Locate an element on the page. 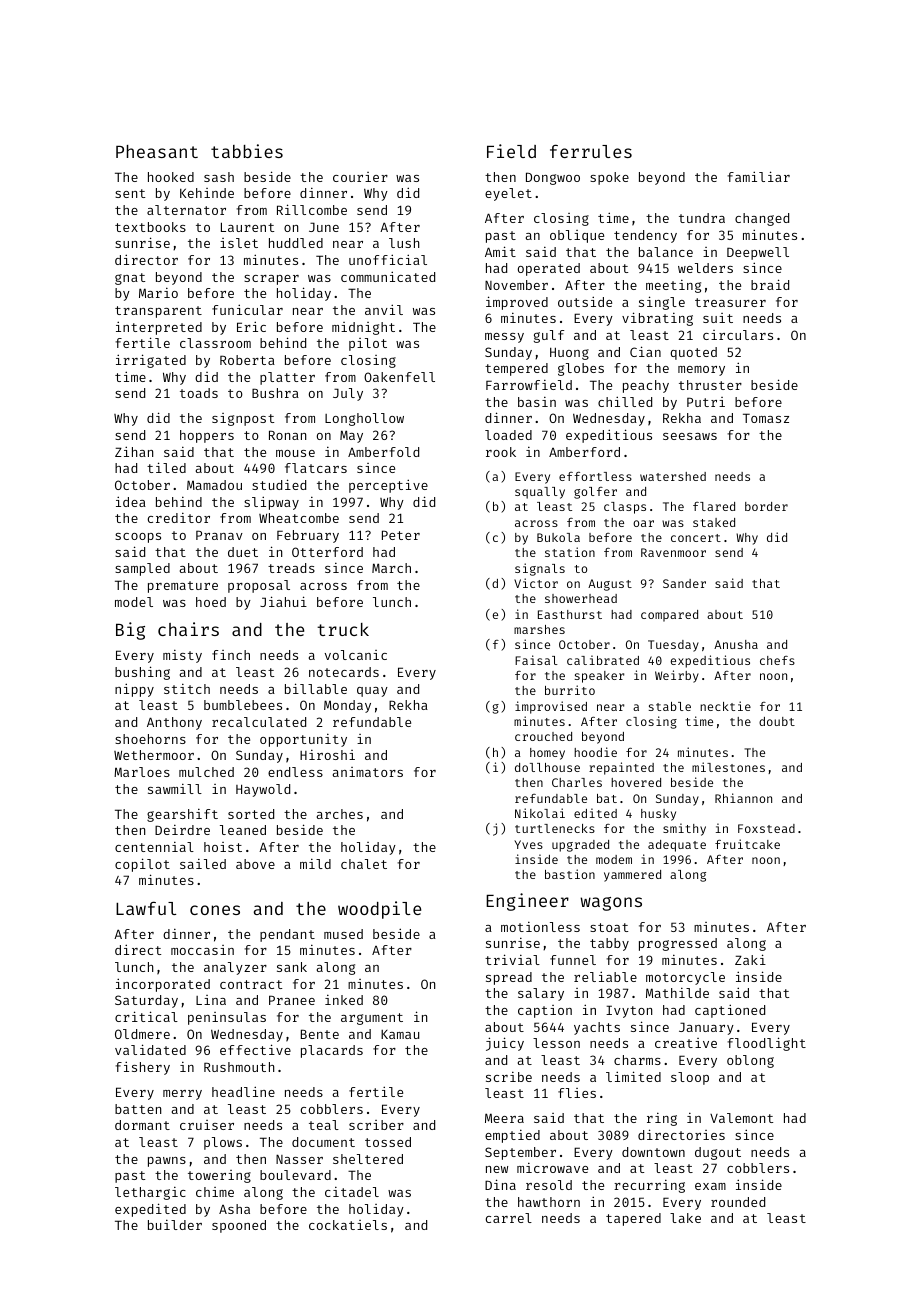 This page has width=924, height=1314. boulevard is located at coordinates (295, 1175).
